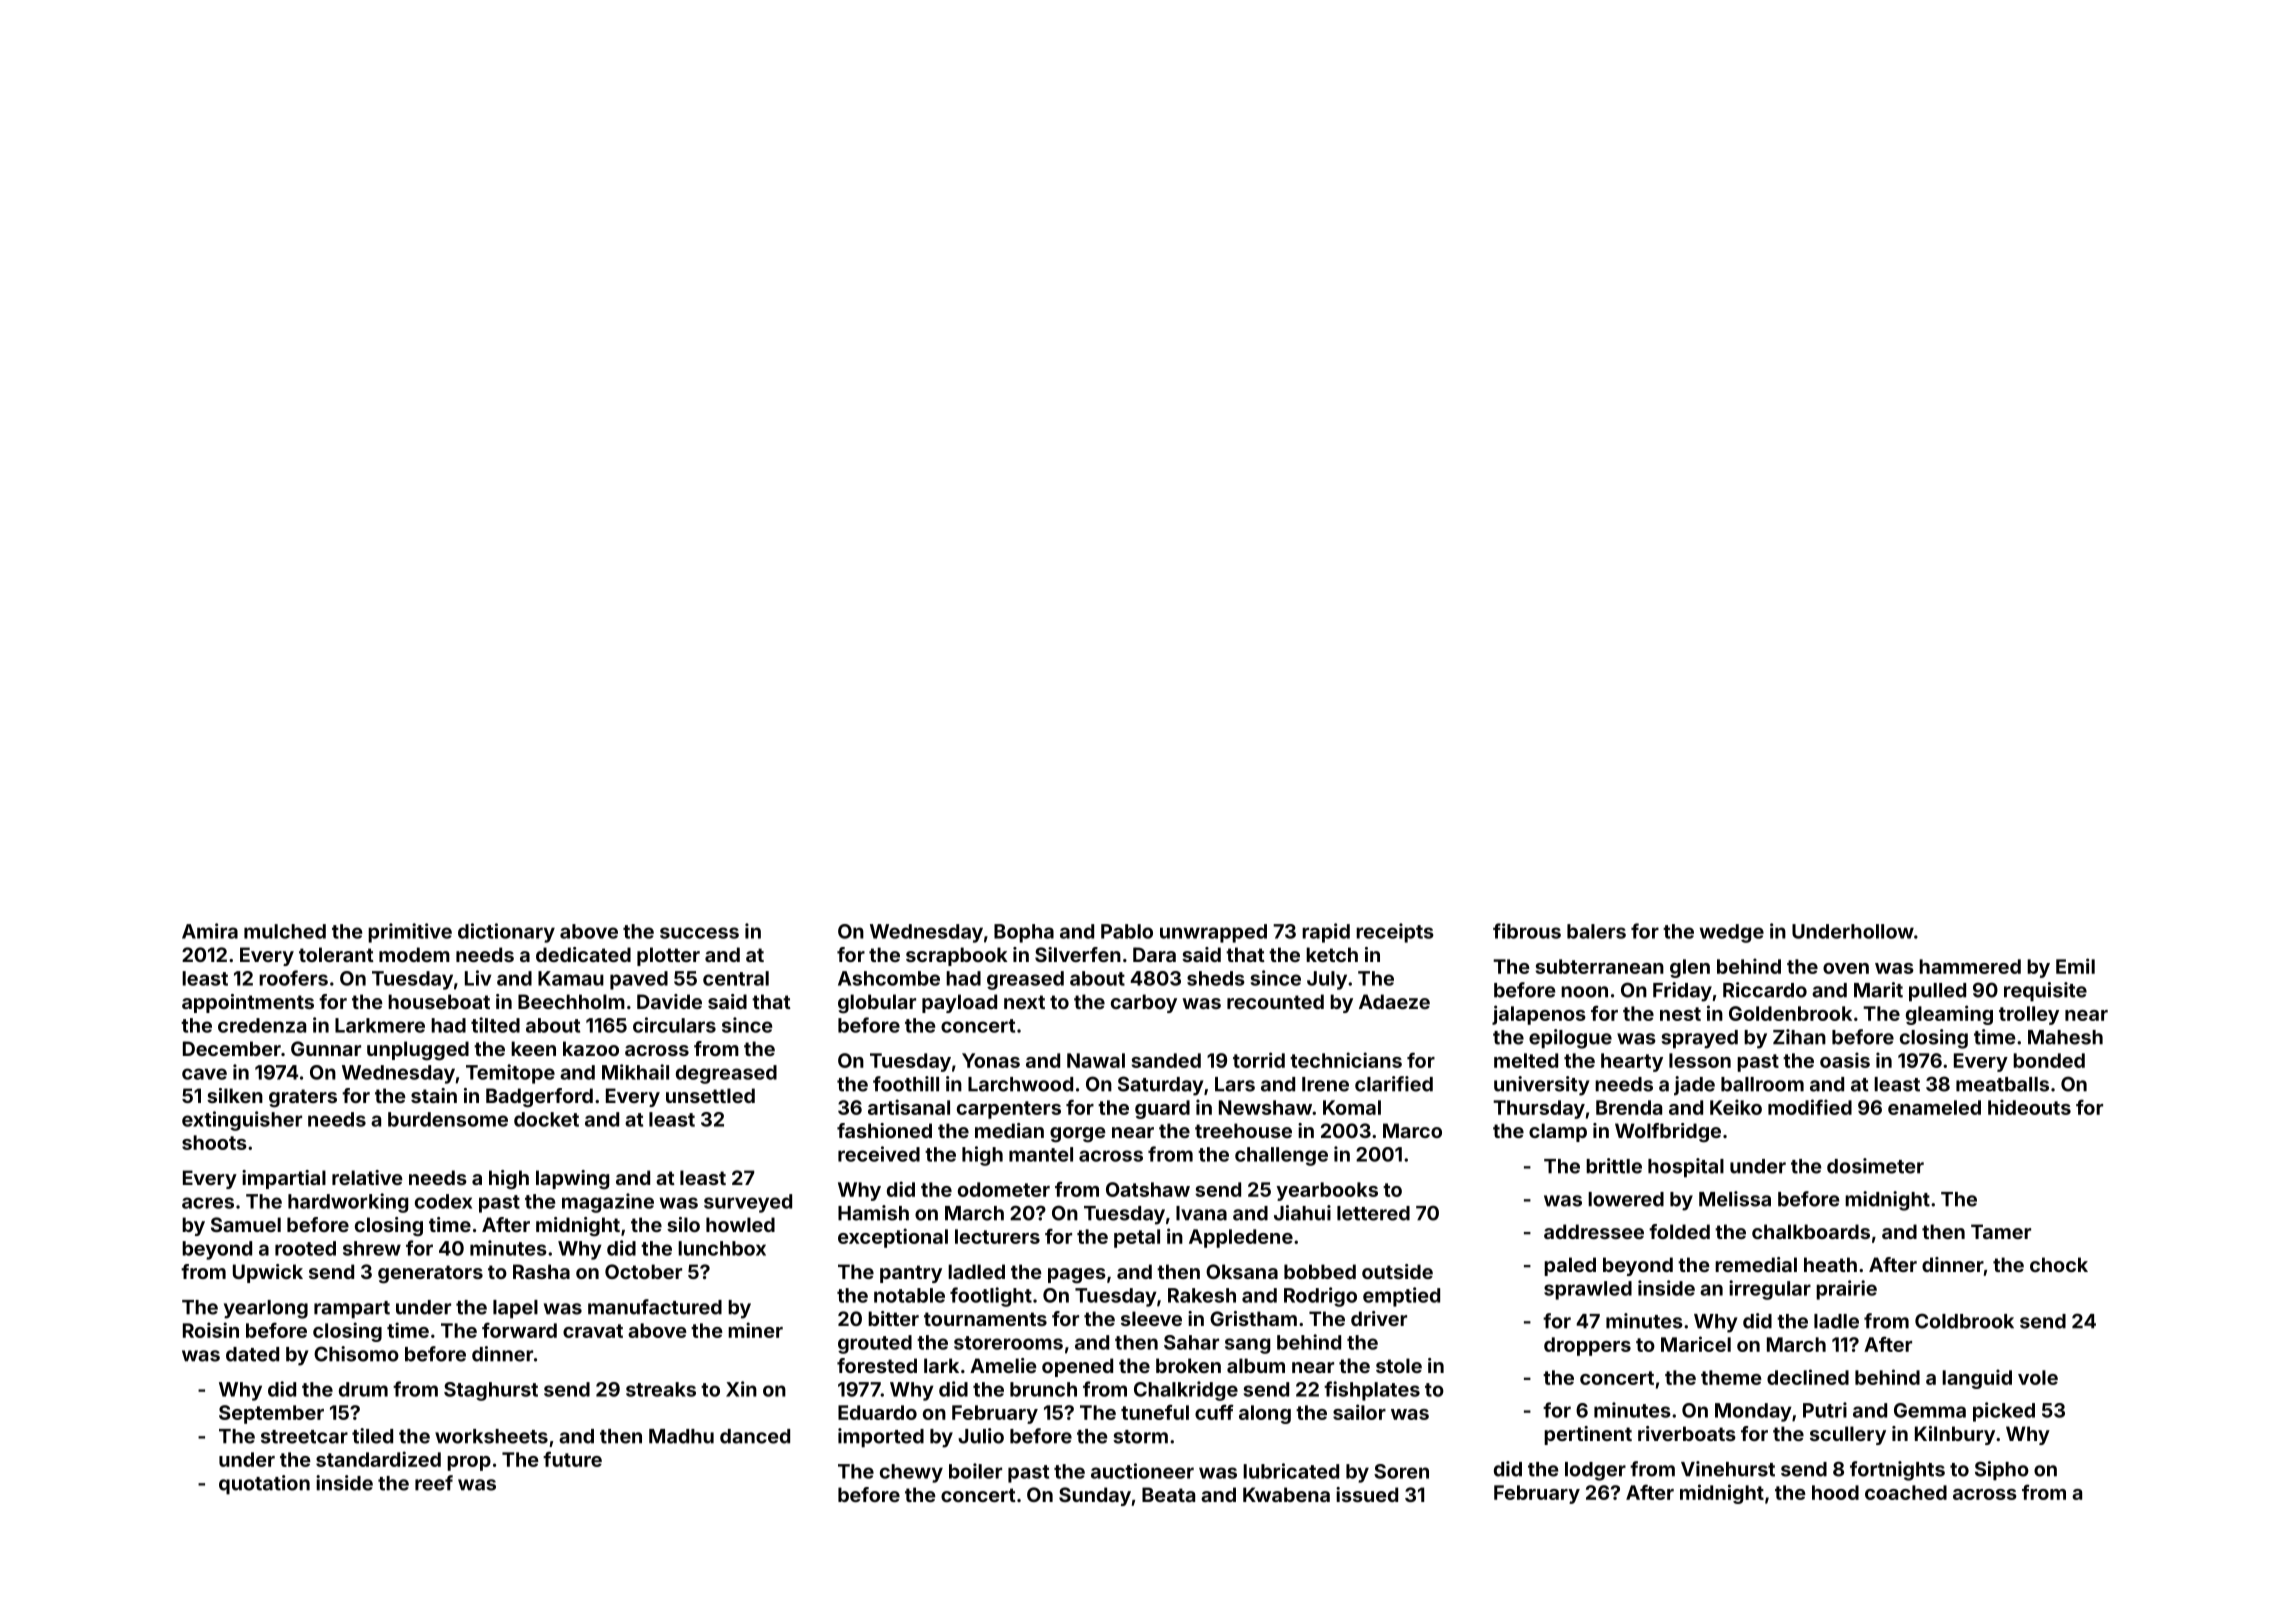  I want to click on prairie, so click(1846, 1290).
